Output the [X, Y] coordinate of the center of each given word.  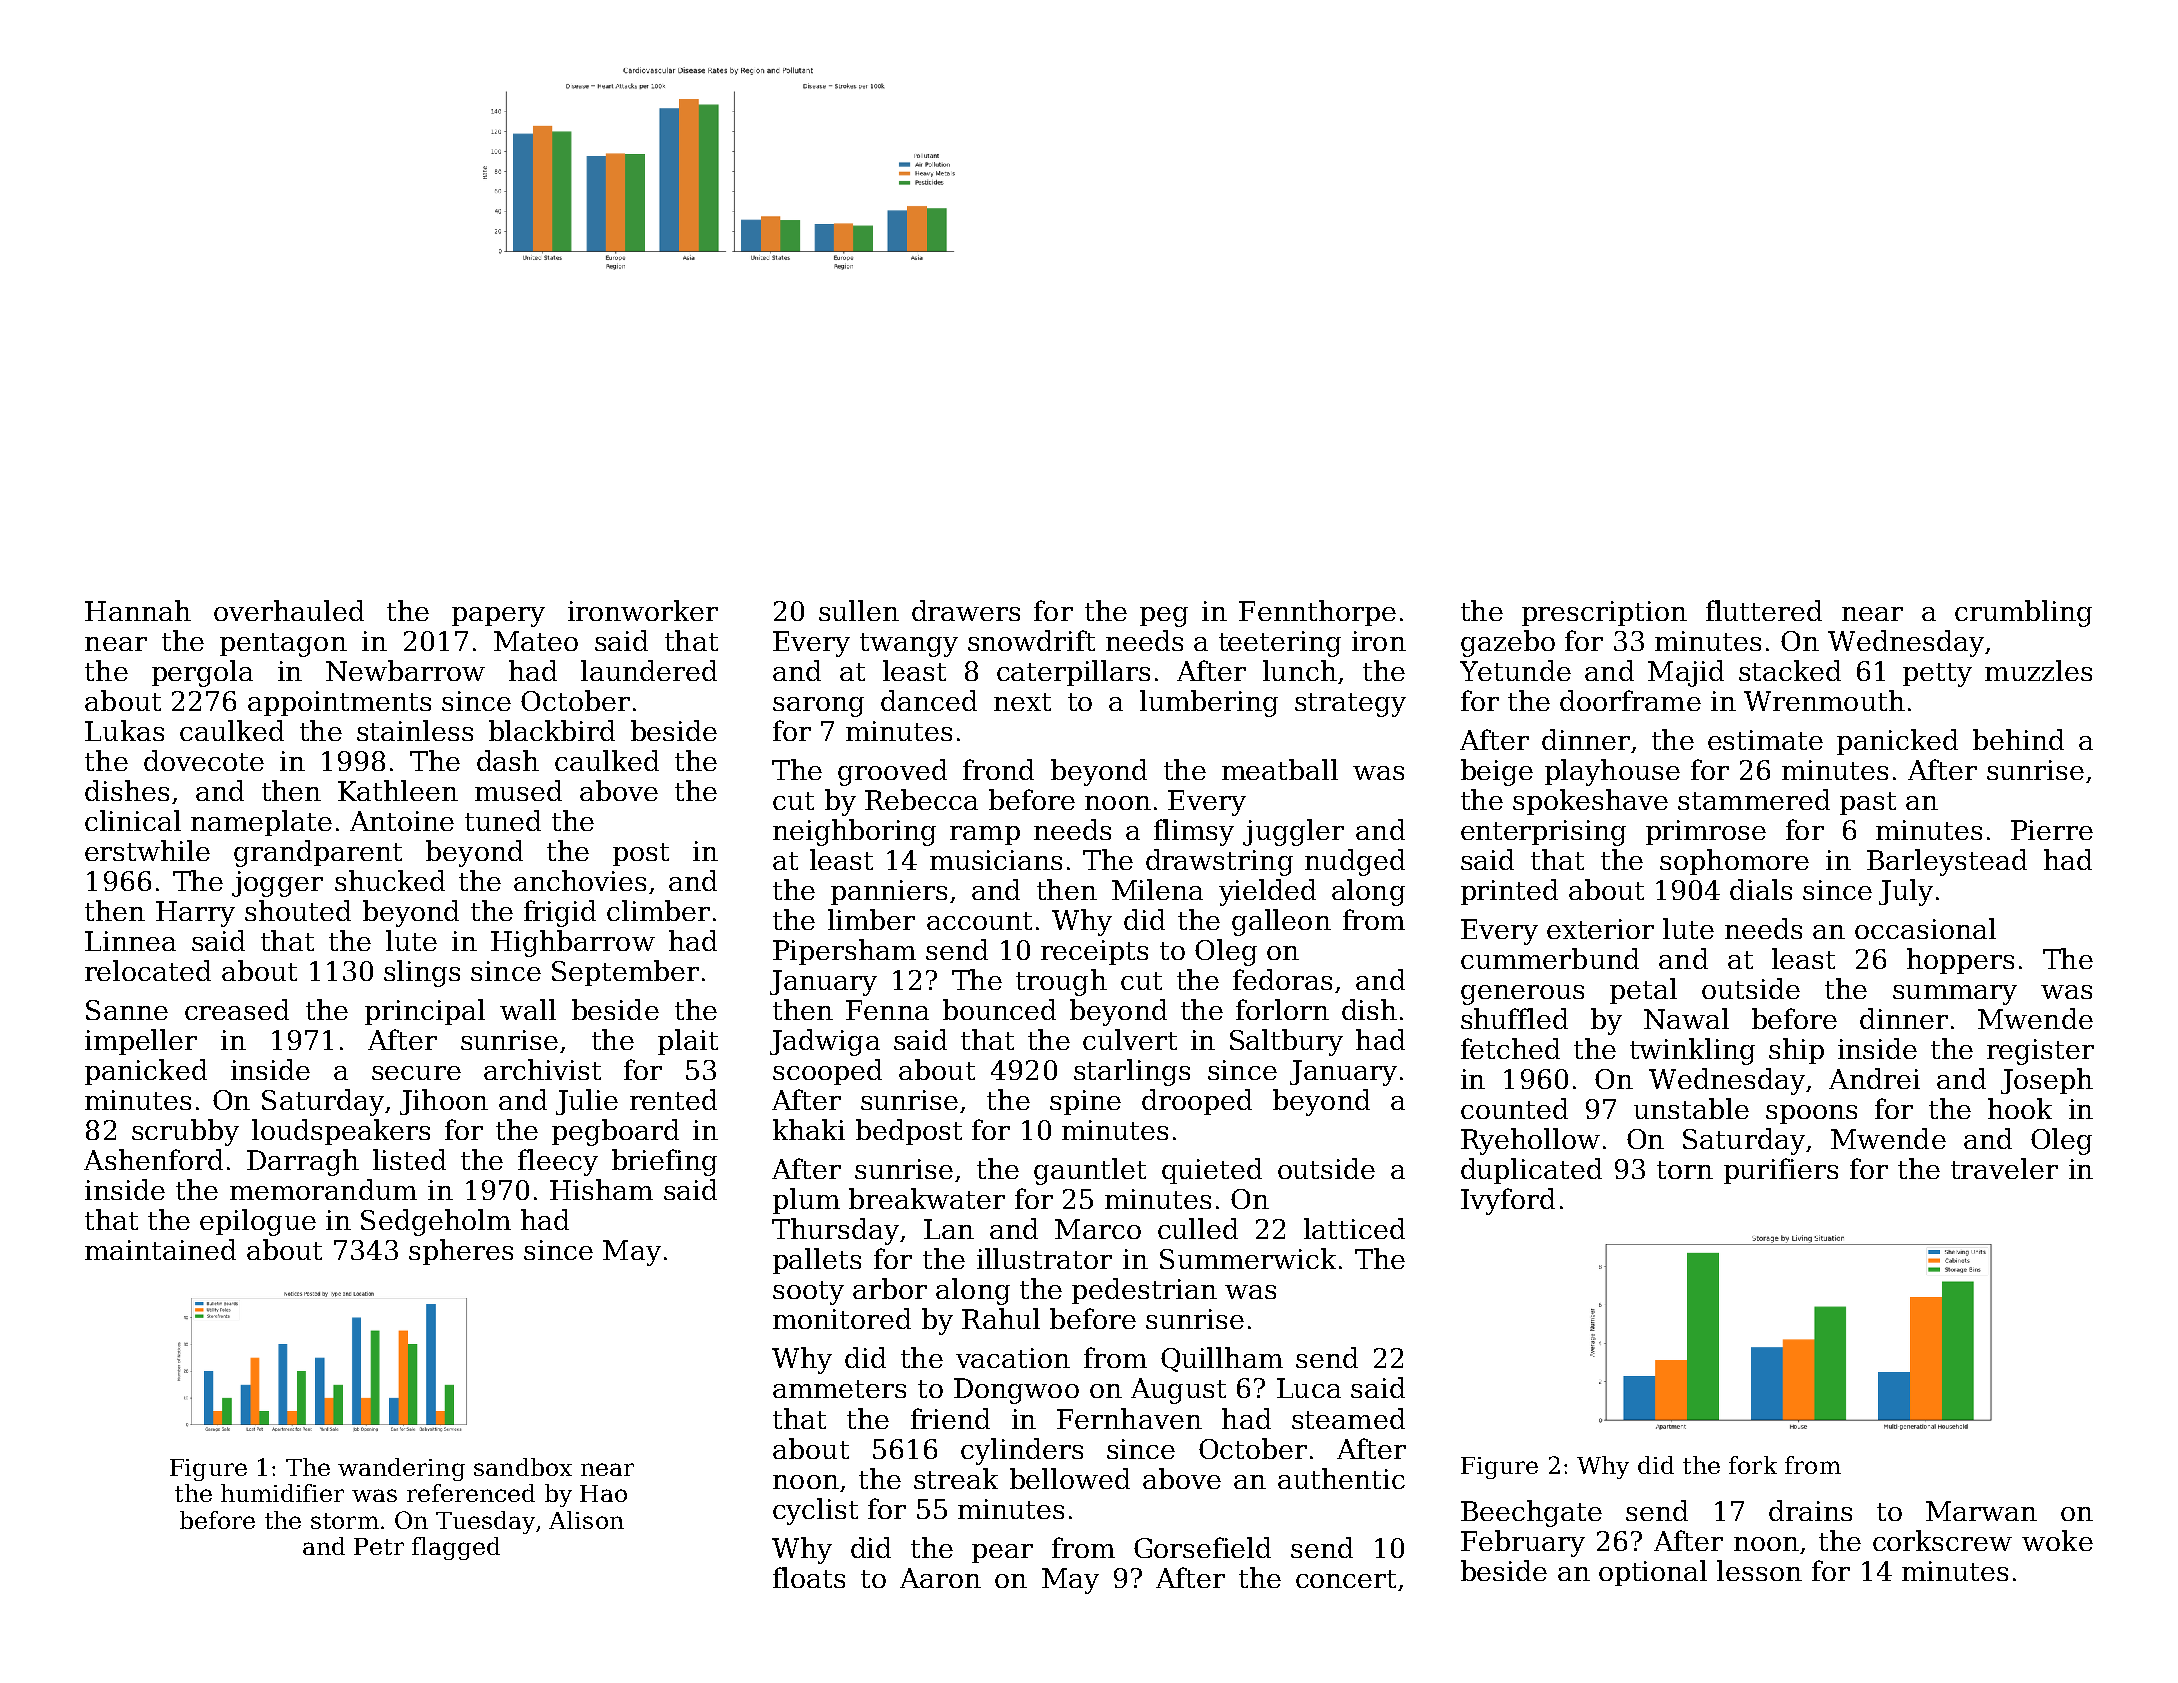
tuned [503, 820]
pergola [202, 673]
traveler [2004, 1168]
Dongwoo [1016, 1391]
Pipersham [844, 952]
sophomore [1734, 862]
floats [809, 1577]
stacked [1790, 670]
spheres [461, 1252]
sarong [818, 707]
